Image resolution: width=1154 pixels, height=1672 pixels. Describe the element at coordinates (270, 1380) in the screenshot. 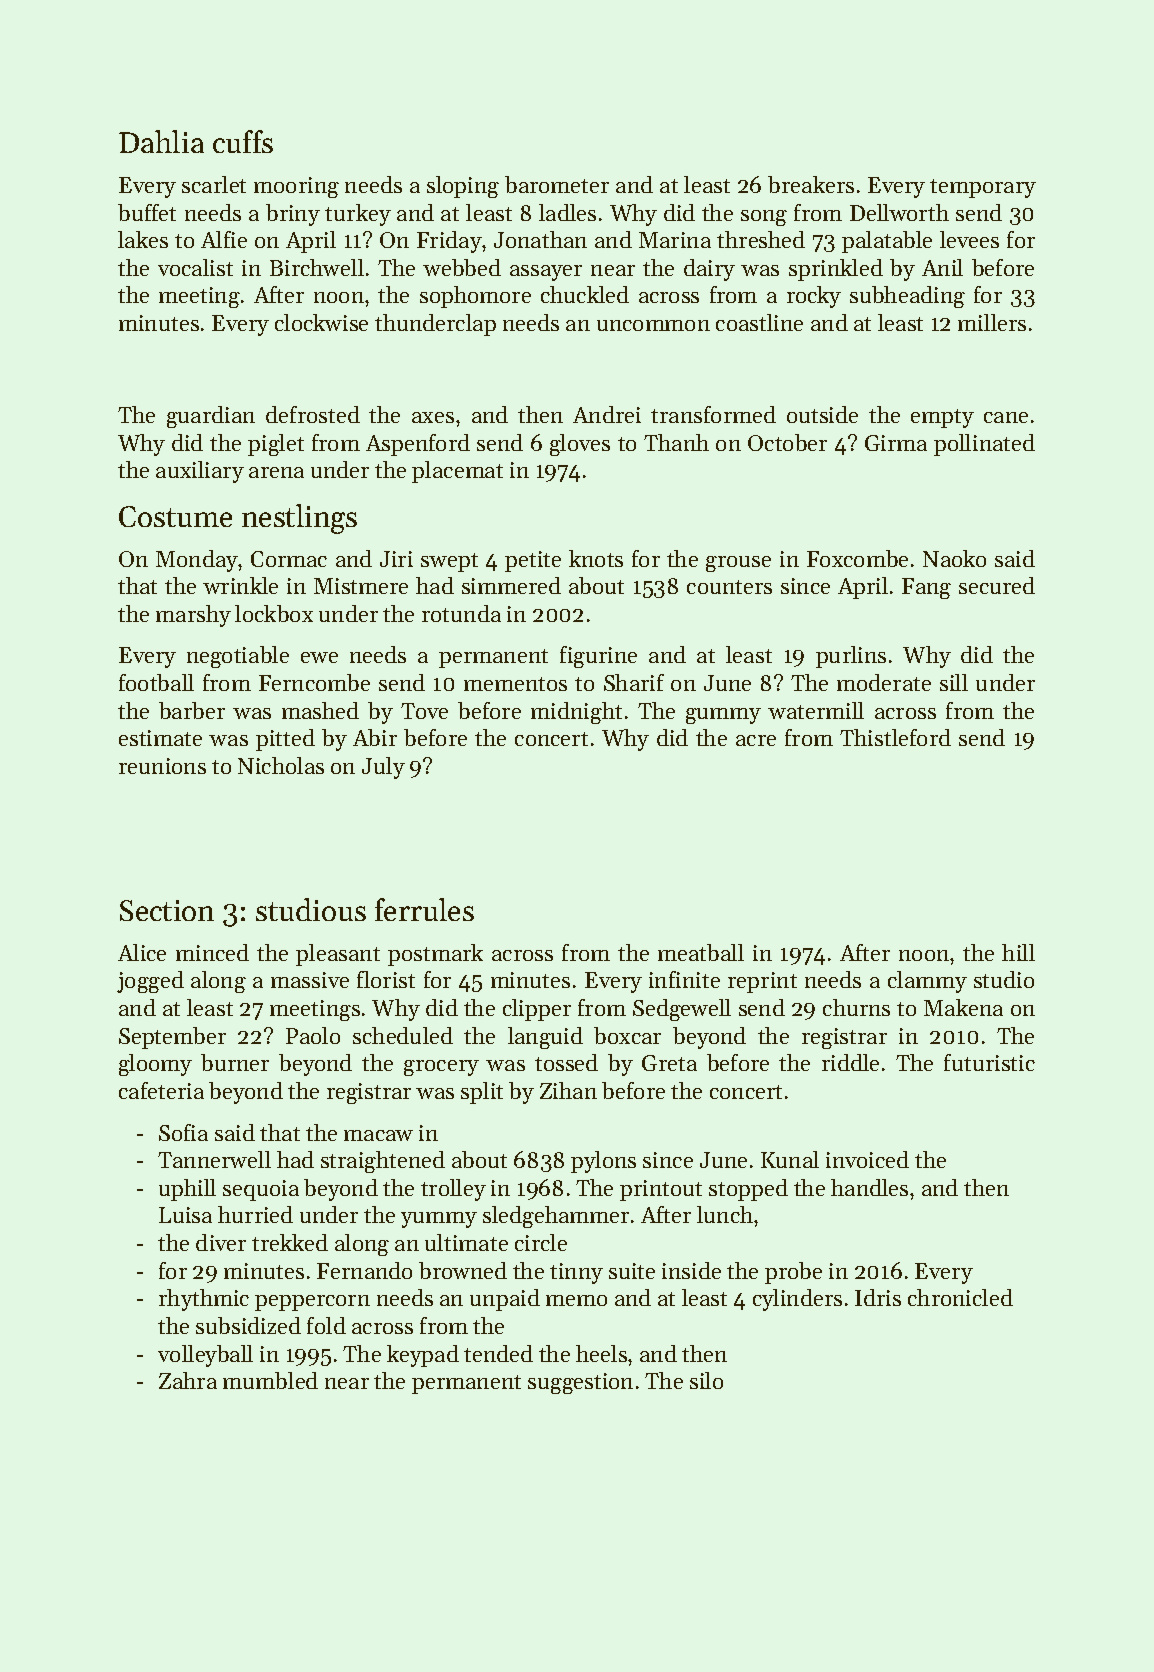

I see `mumbled` at that location.
